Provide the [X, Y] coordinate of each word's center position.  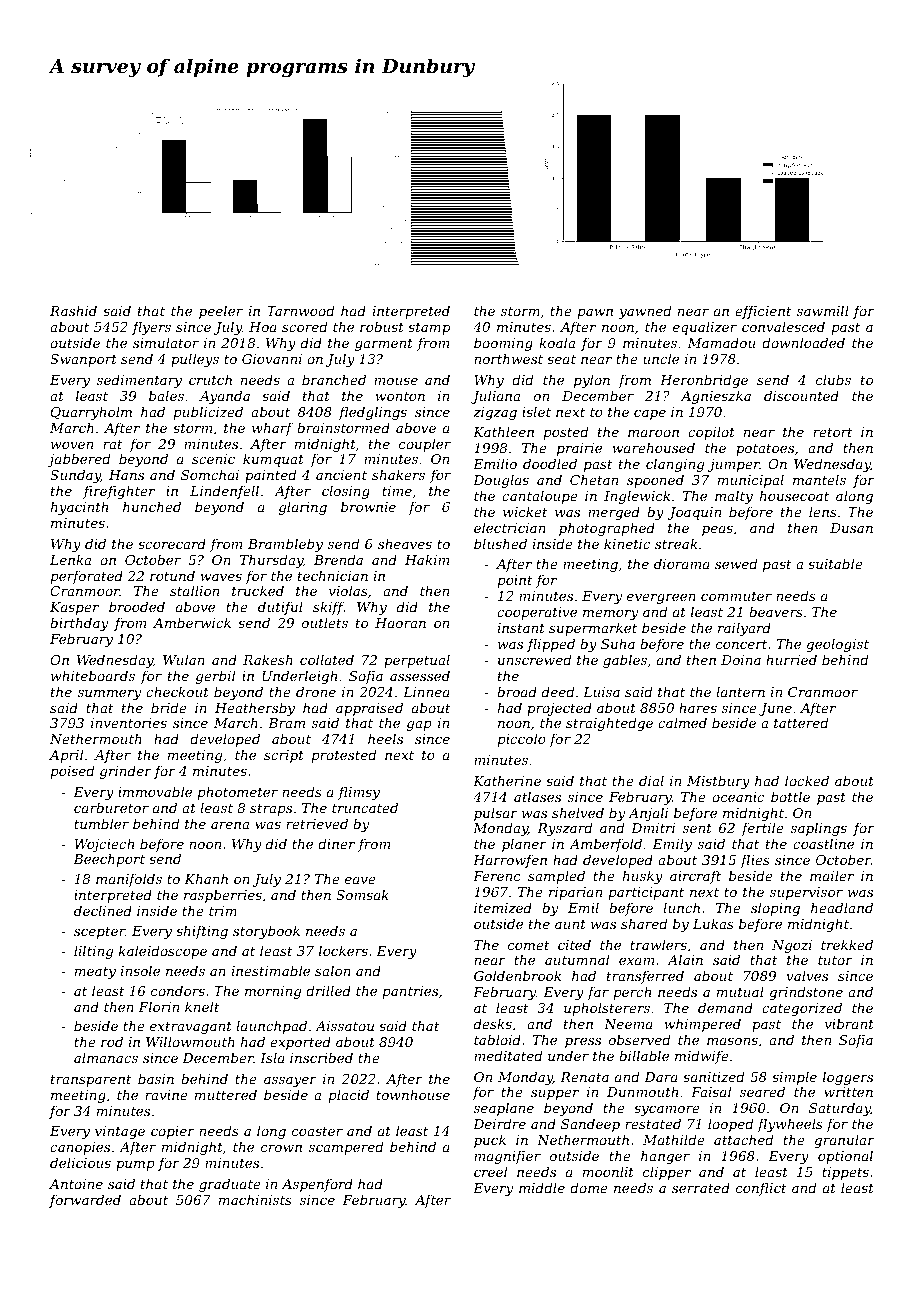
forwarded [85, 1201]
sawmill [823, 310]
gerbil [215, 677]
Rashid [73, 310]
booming [503, 344]
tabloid [497, 1039]
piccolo [521, 740]
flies [755, 861]
